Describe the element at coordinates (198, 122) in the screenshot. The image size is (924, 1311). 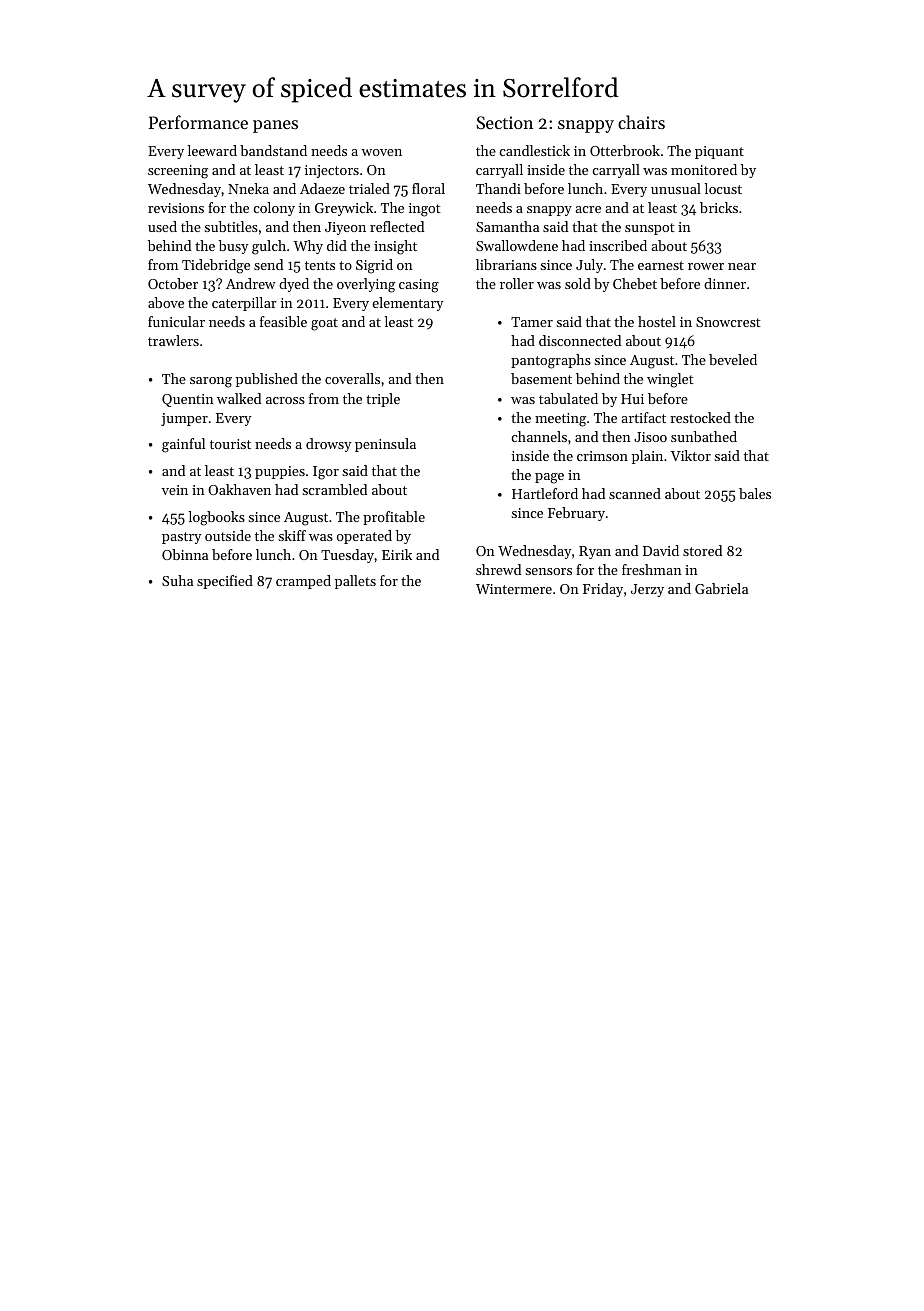
I see `Performance` at that location.
